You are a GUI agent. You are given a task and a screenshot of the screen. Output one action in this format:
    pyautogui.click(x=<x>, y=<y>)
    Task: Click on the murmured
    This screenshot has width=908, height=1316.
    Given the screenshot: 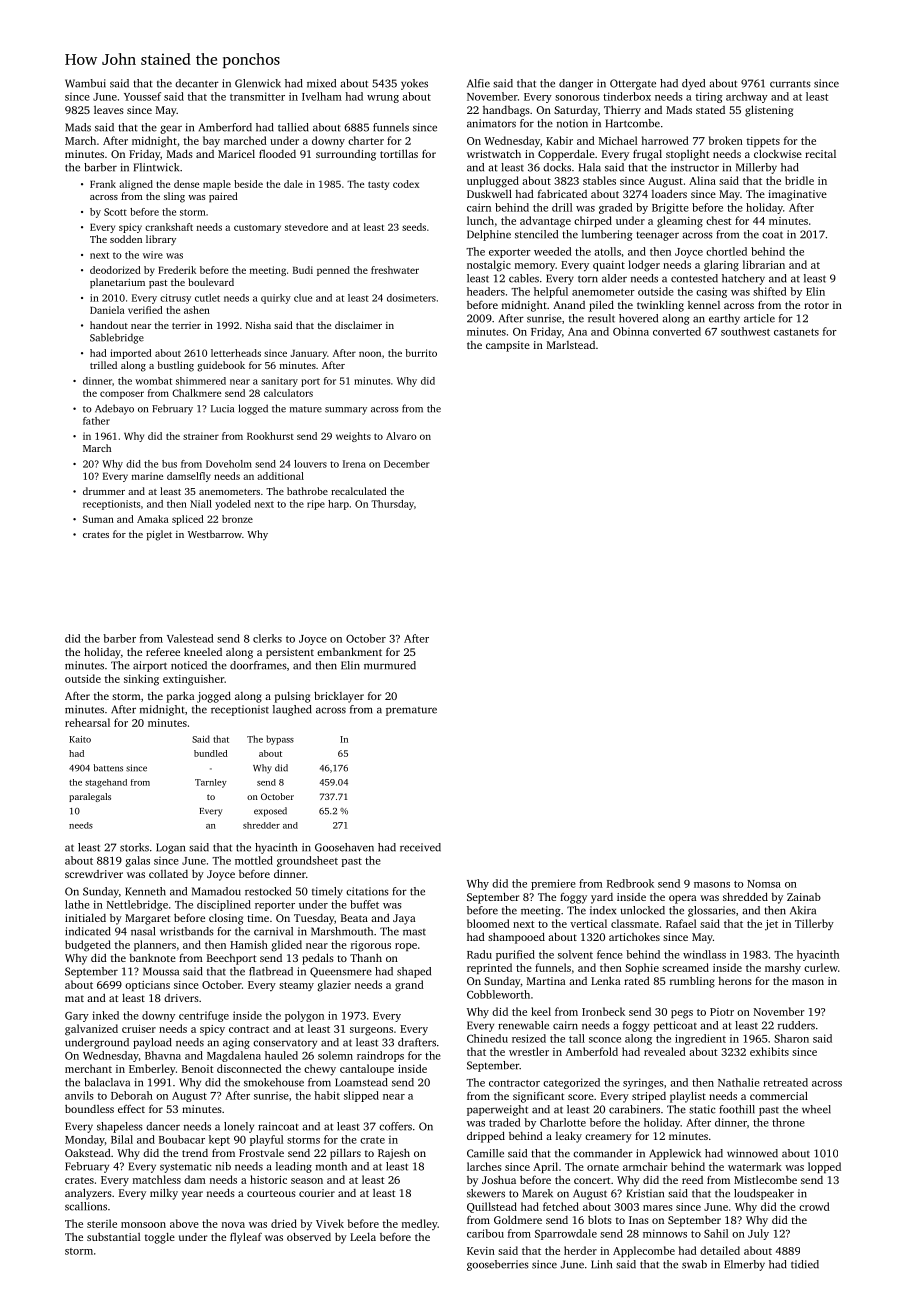 What is the action you would take?
    pyautogui.click(x=390, y=665)
